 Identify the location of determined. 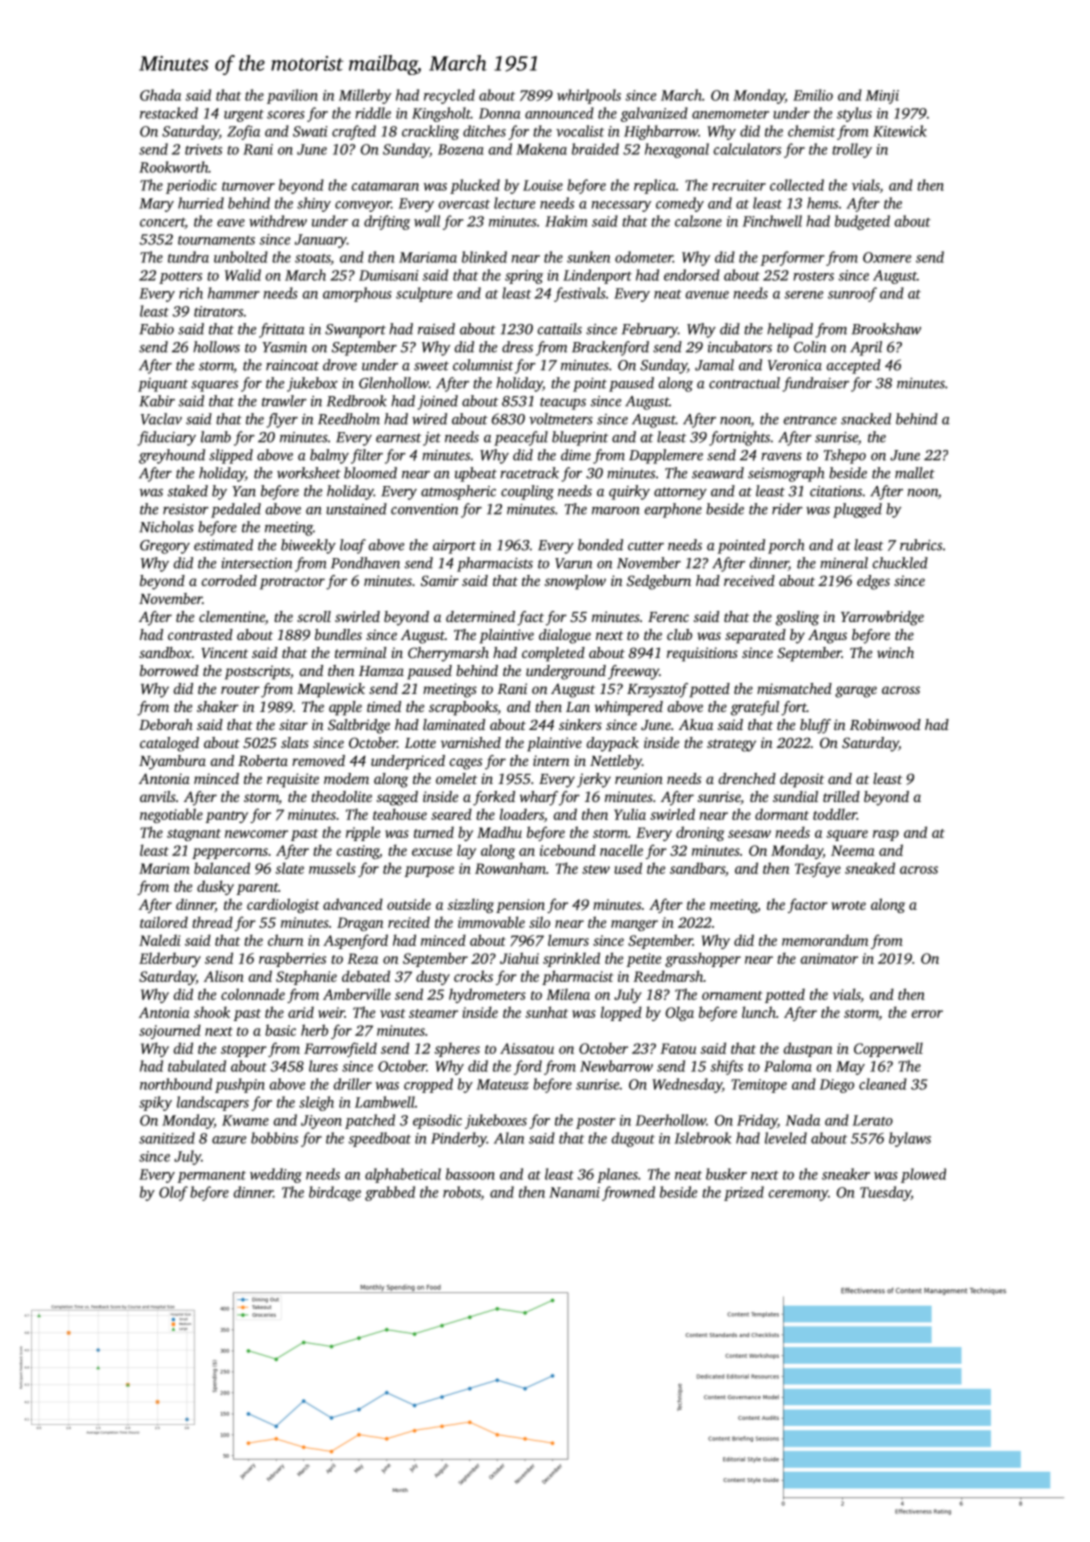
(480, 616).
